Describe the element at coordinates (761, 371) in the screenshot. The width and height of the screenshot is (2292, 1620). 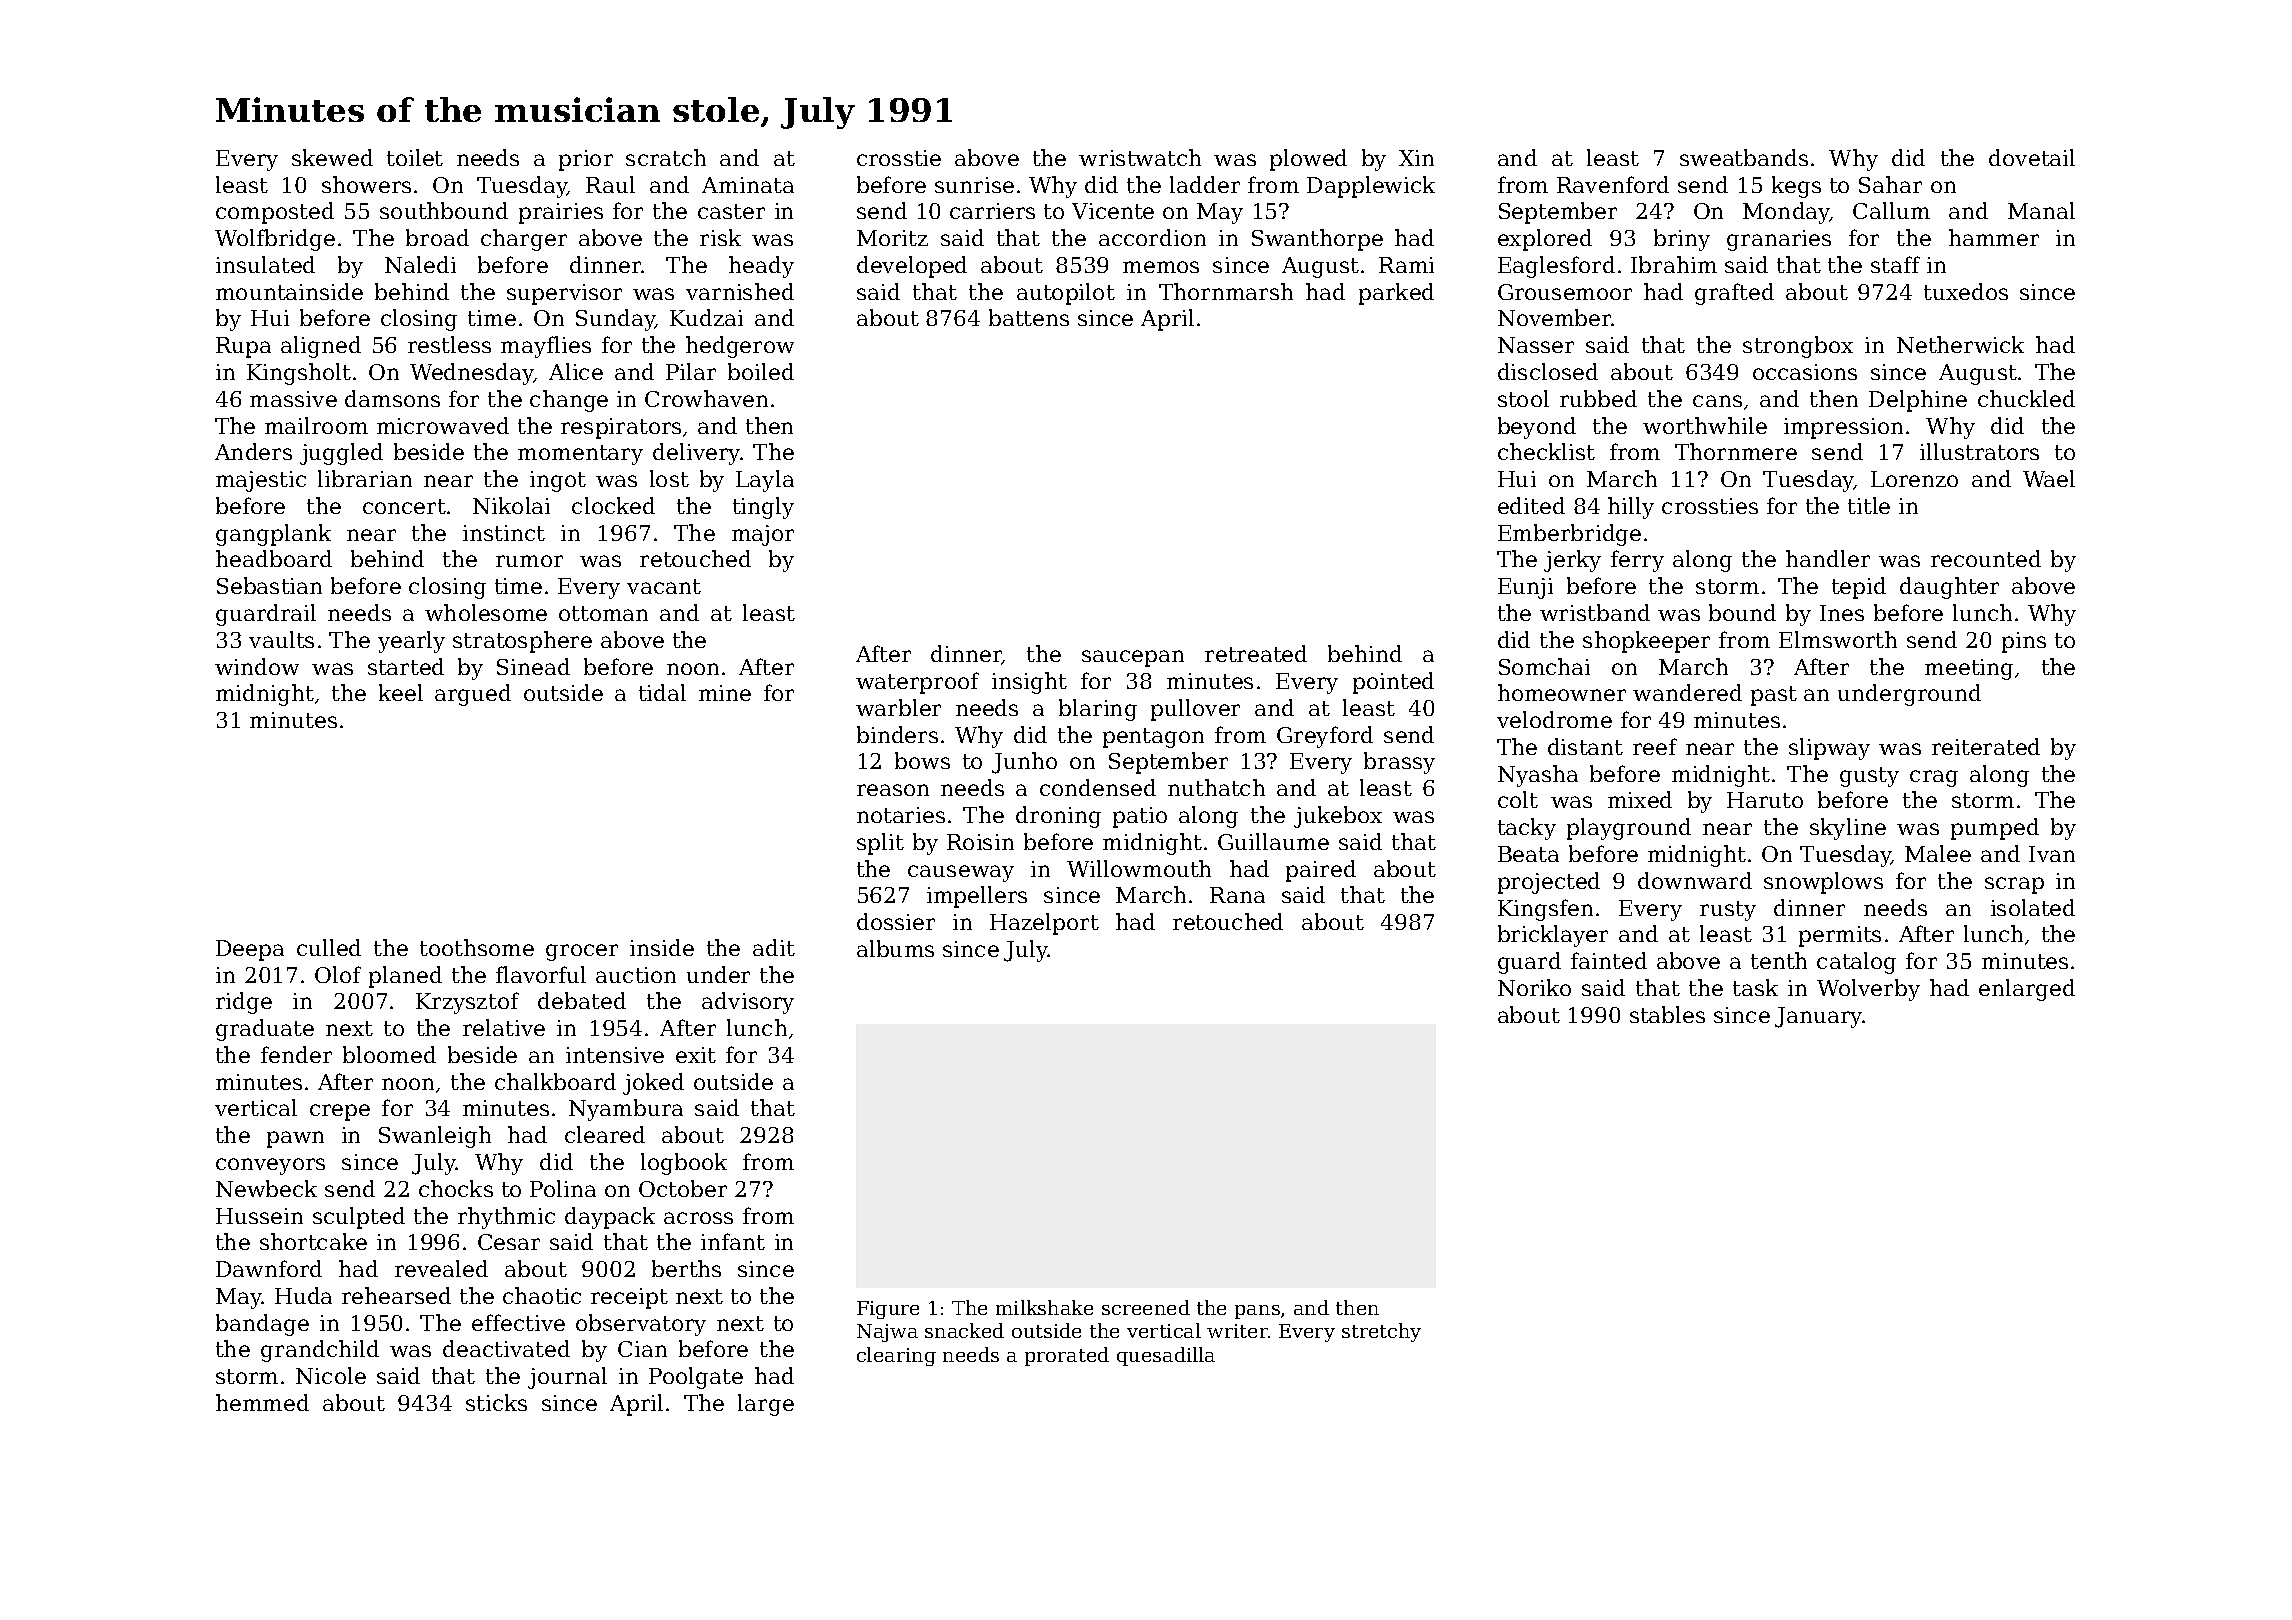
I see `boiled` at that location.
